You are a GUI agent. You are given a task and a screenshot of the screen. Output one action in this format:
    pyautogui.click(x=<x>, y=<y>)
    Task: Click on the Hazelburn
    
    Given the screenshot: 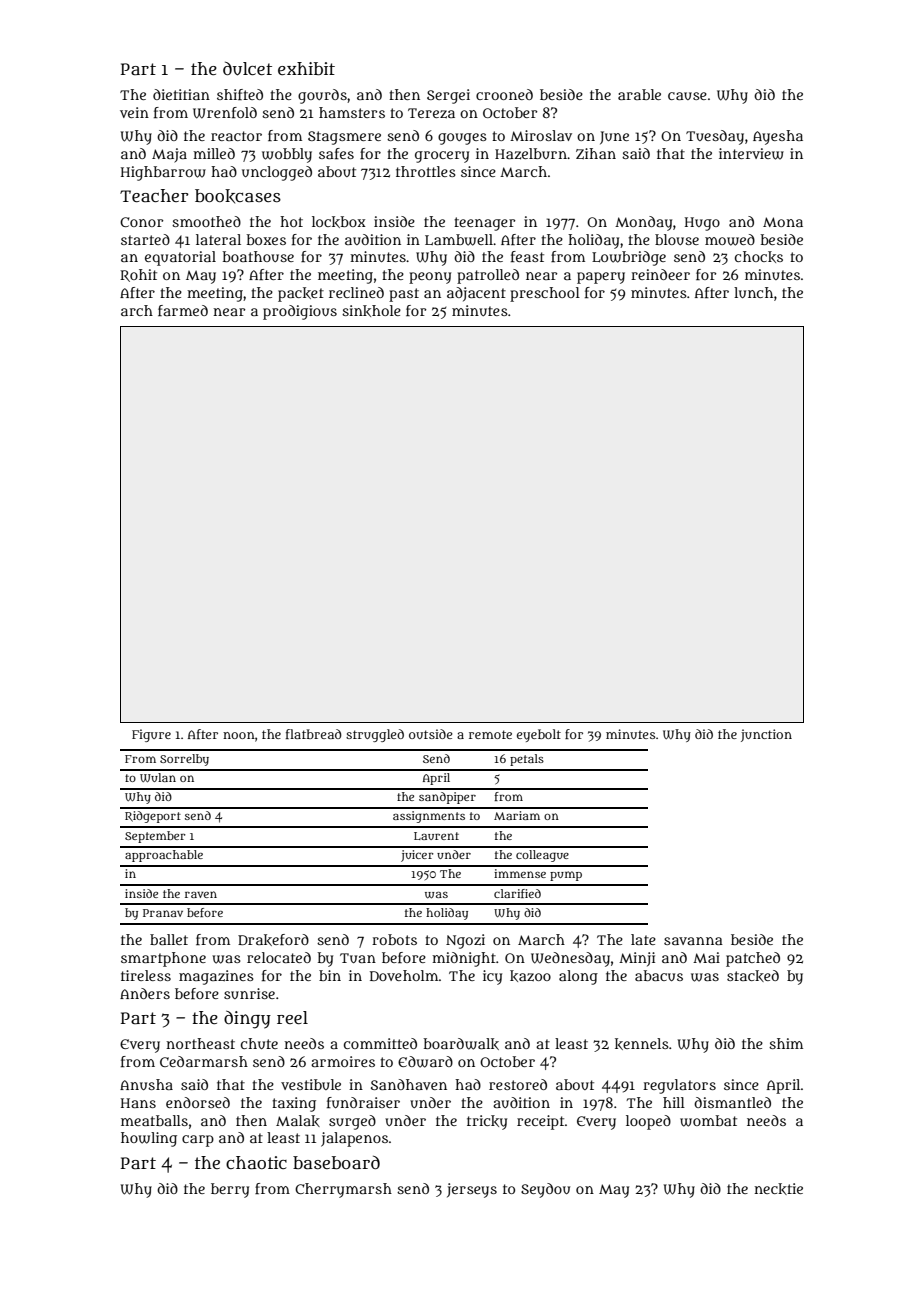 What is the action you would take?
    pyautogui.click(x=531, y=154)
